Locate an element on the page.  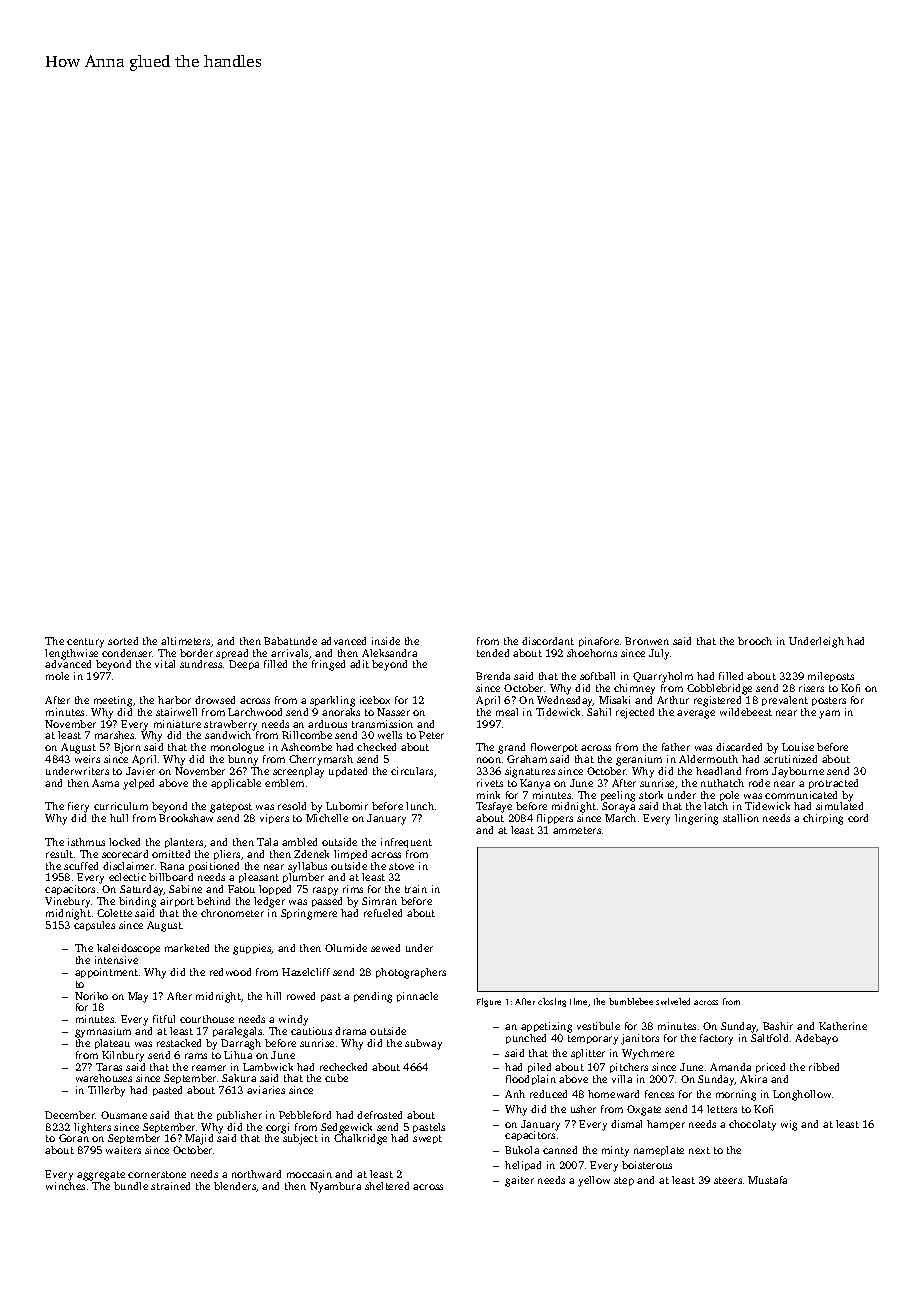
chirping is located at coordinates (823, 819).
